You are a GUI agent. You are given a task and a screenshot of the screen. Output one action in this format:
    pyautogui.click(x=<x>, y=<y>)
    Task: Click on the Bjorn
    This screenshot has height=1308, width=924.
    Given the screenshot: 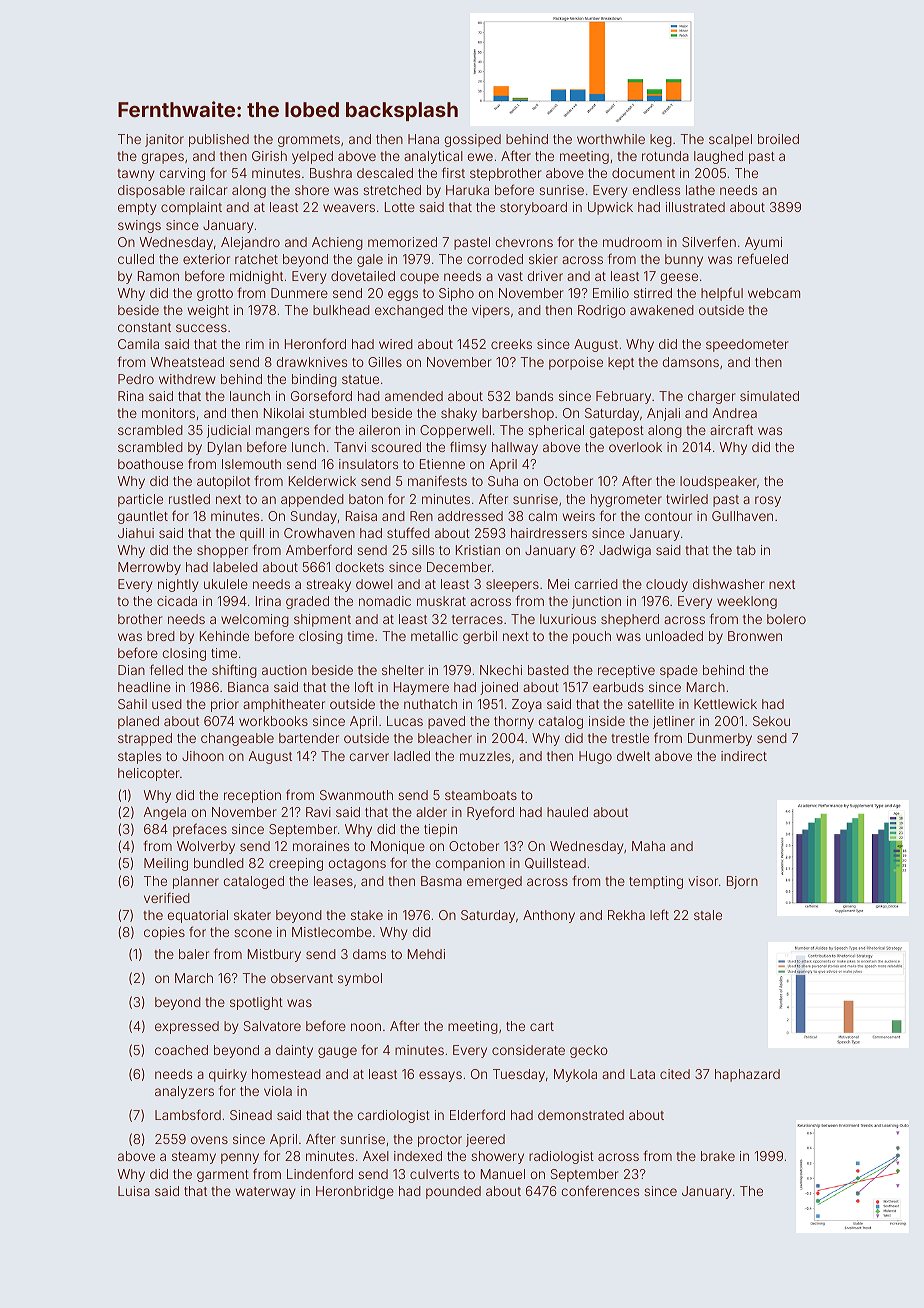 What is the action you would take?
    pyautogui.click(x=742, y=882)
